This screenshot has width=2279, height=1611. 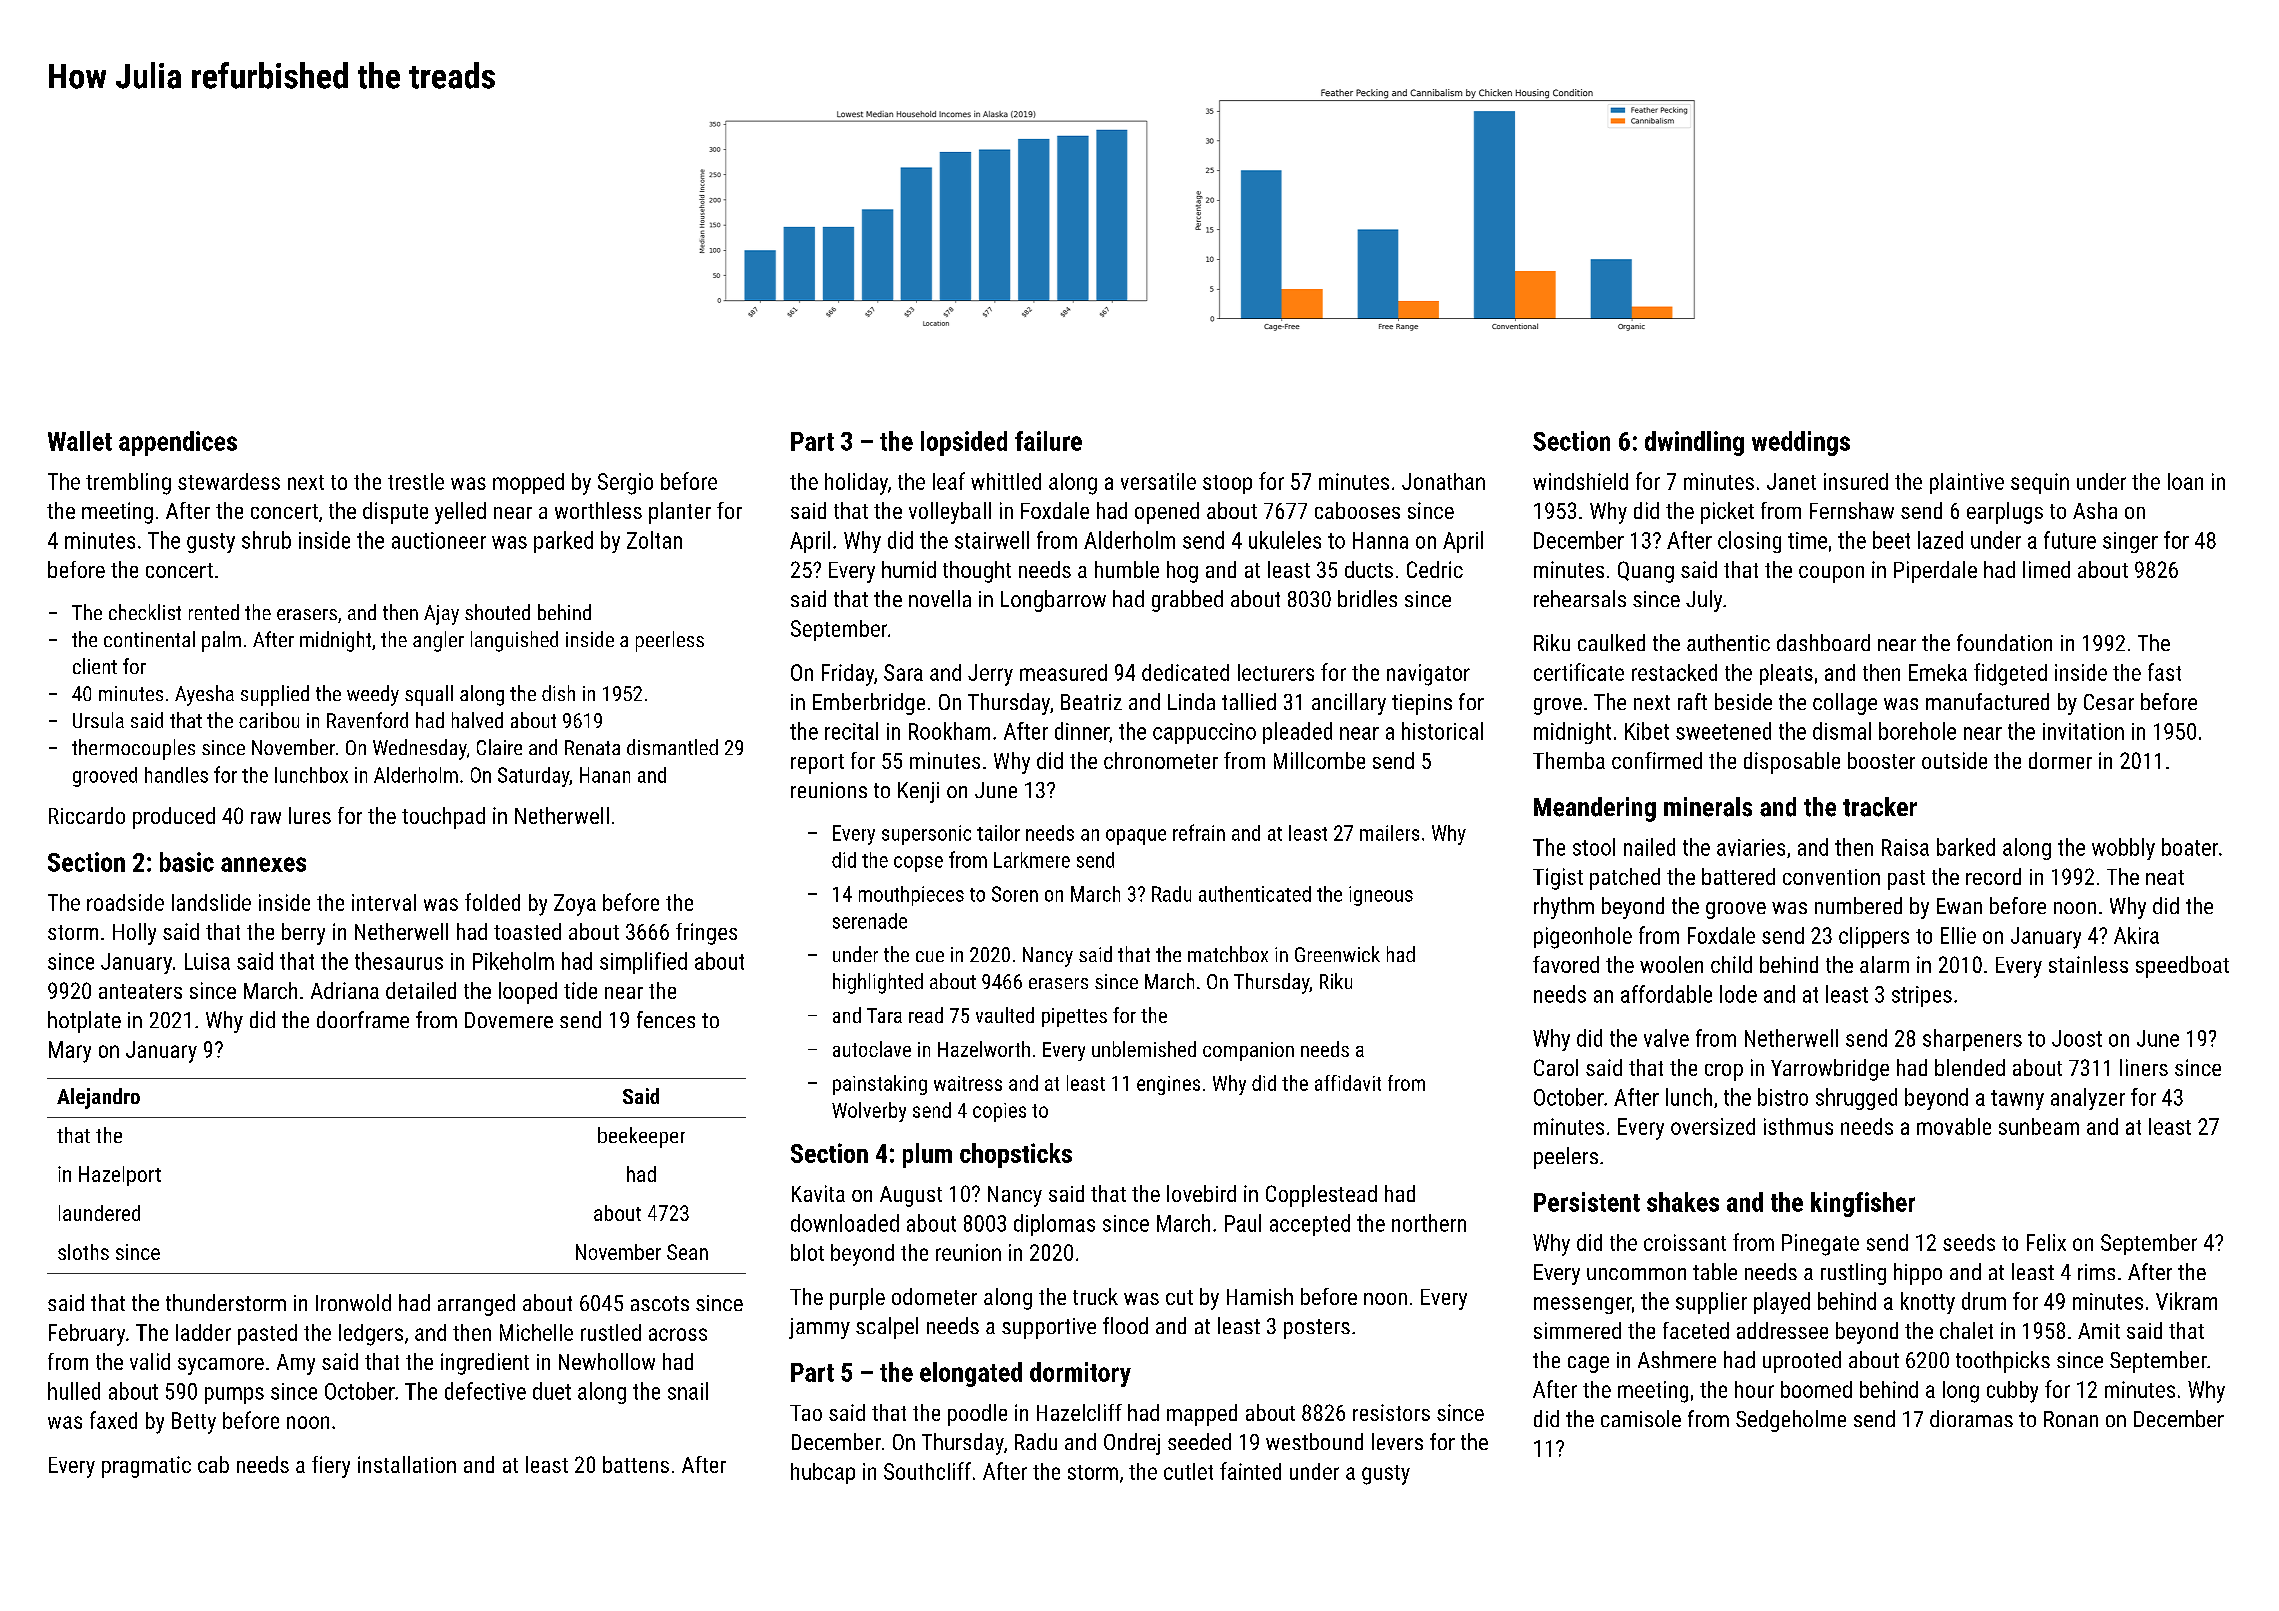 What do you see at coordinates (1048, 441) in the screenshot?
I see `failure` at bounding box center [1048, 441].
